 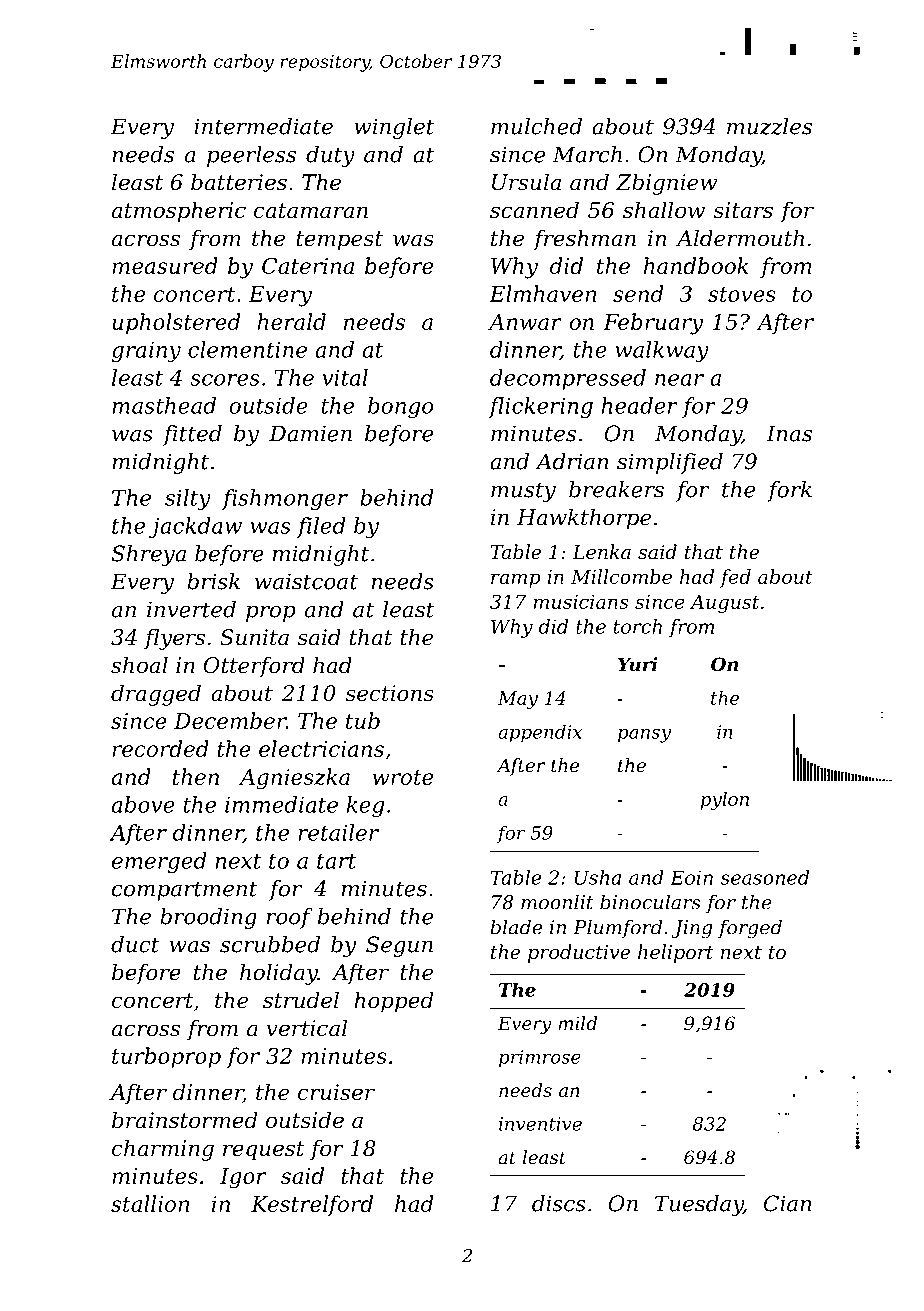 What do you see at coordinates (311, 211) in the page?
I see `catamaran` at bounding box center [311, 211].
